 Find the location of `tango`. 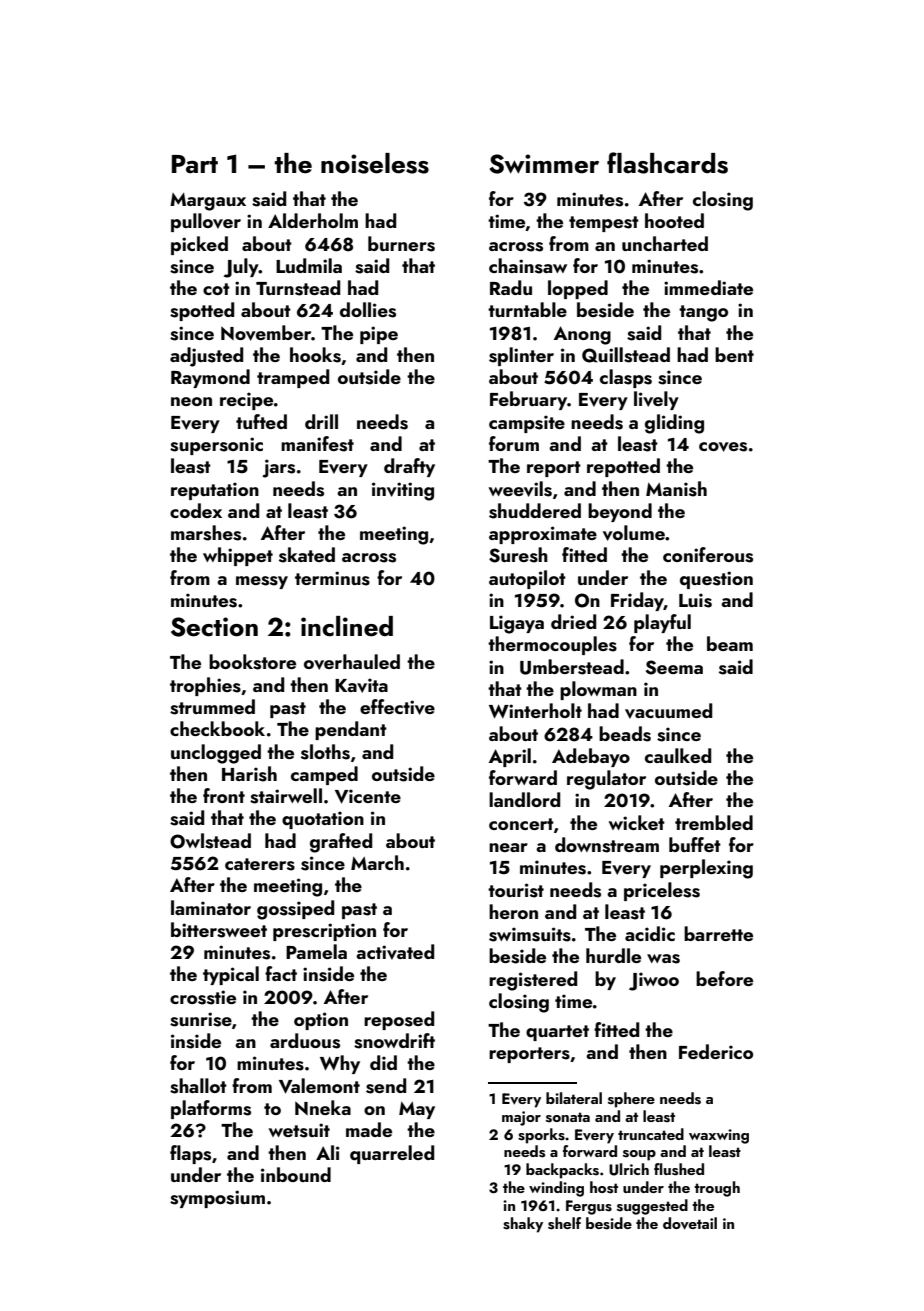

tango is located at coordinates (703, 313).
